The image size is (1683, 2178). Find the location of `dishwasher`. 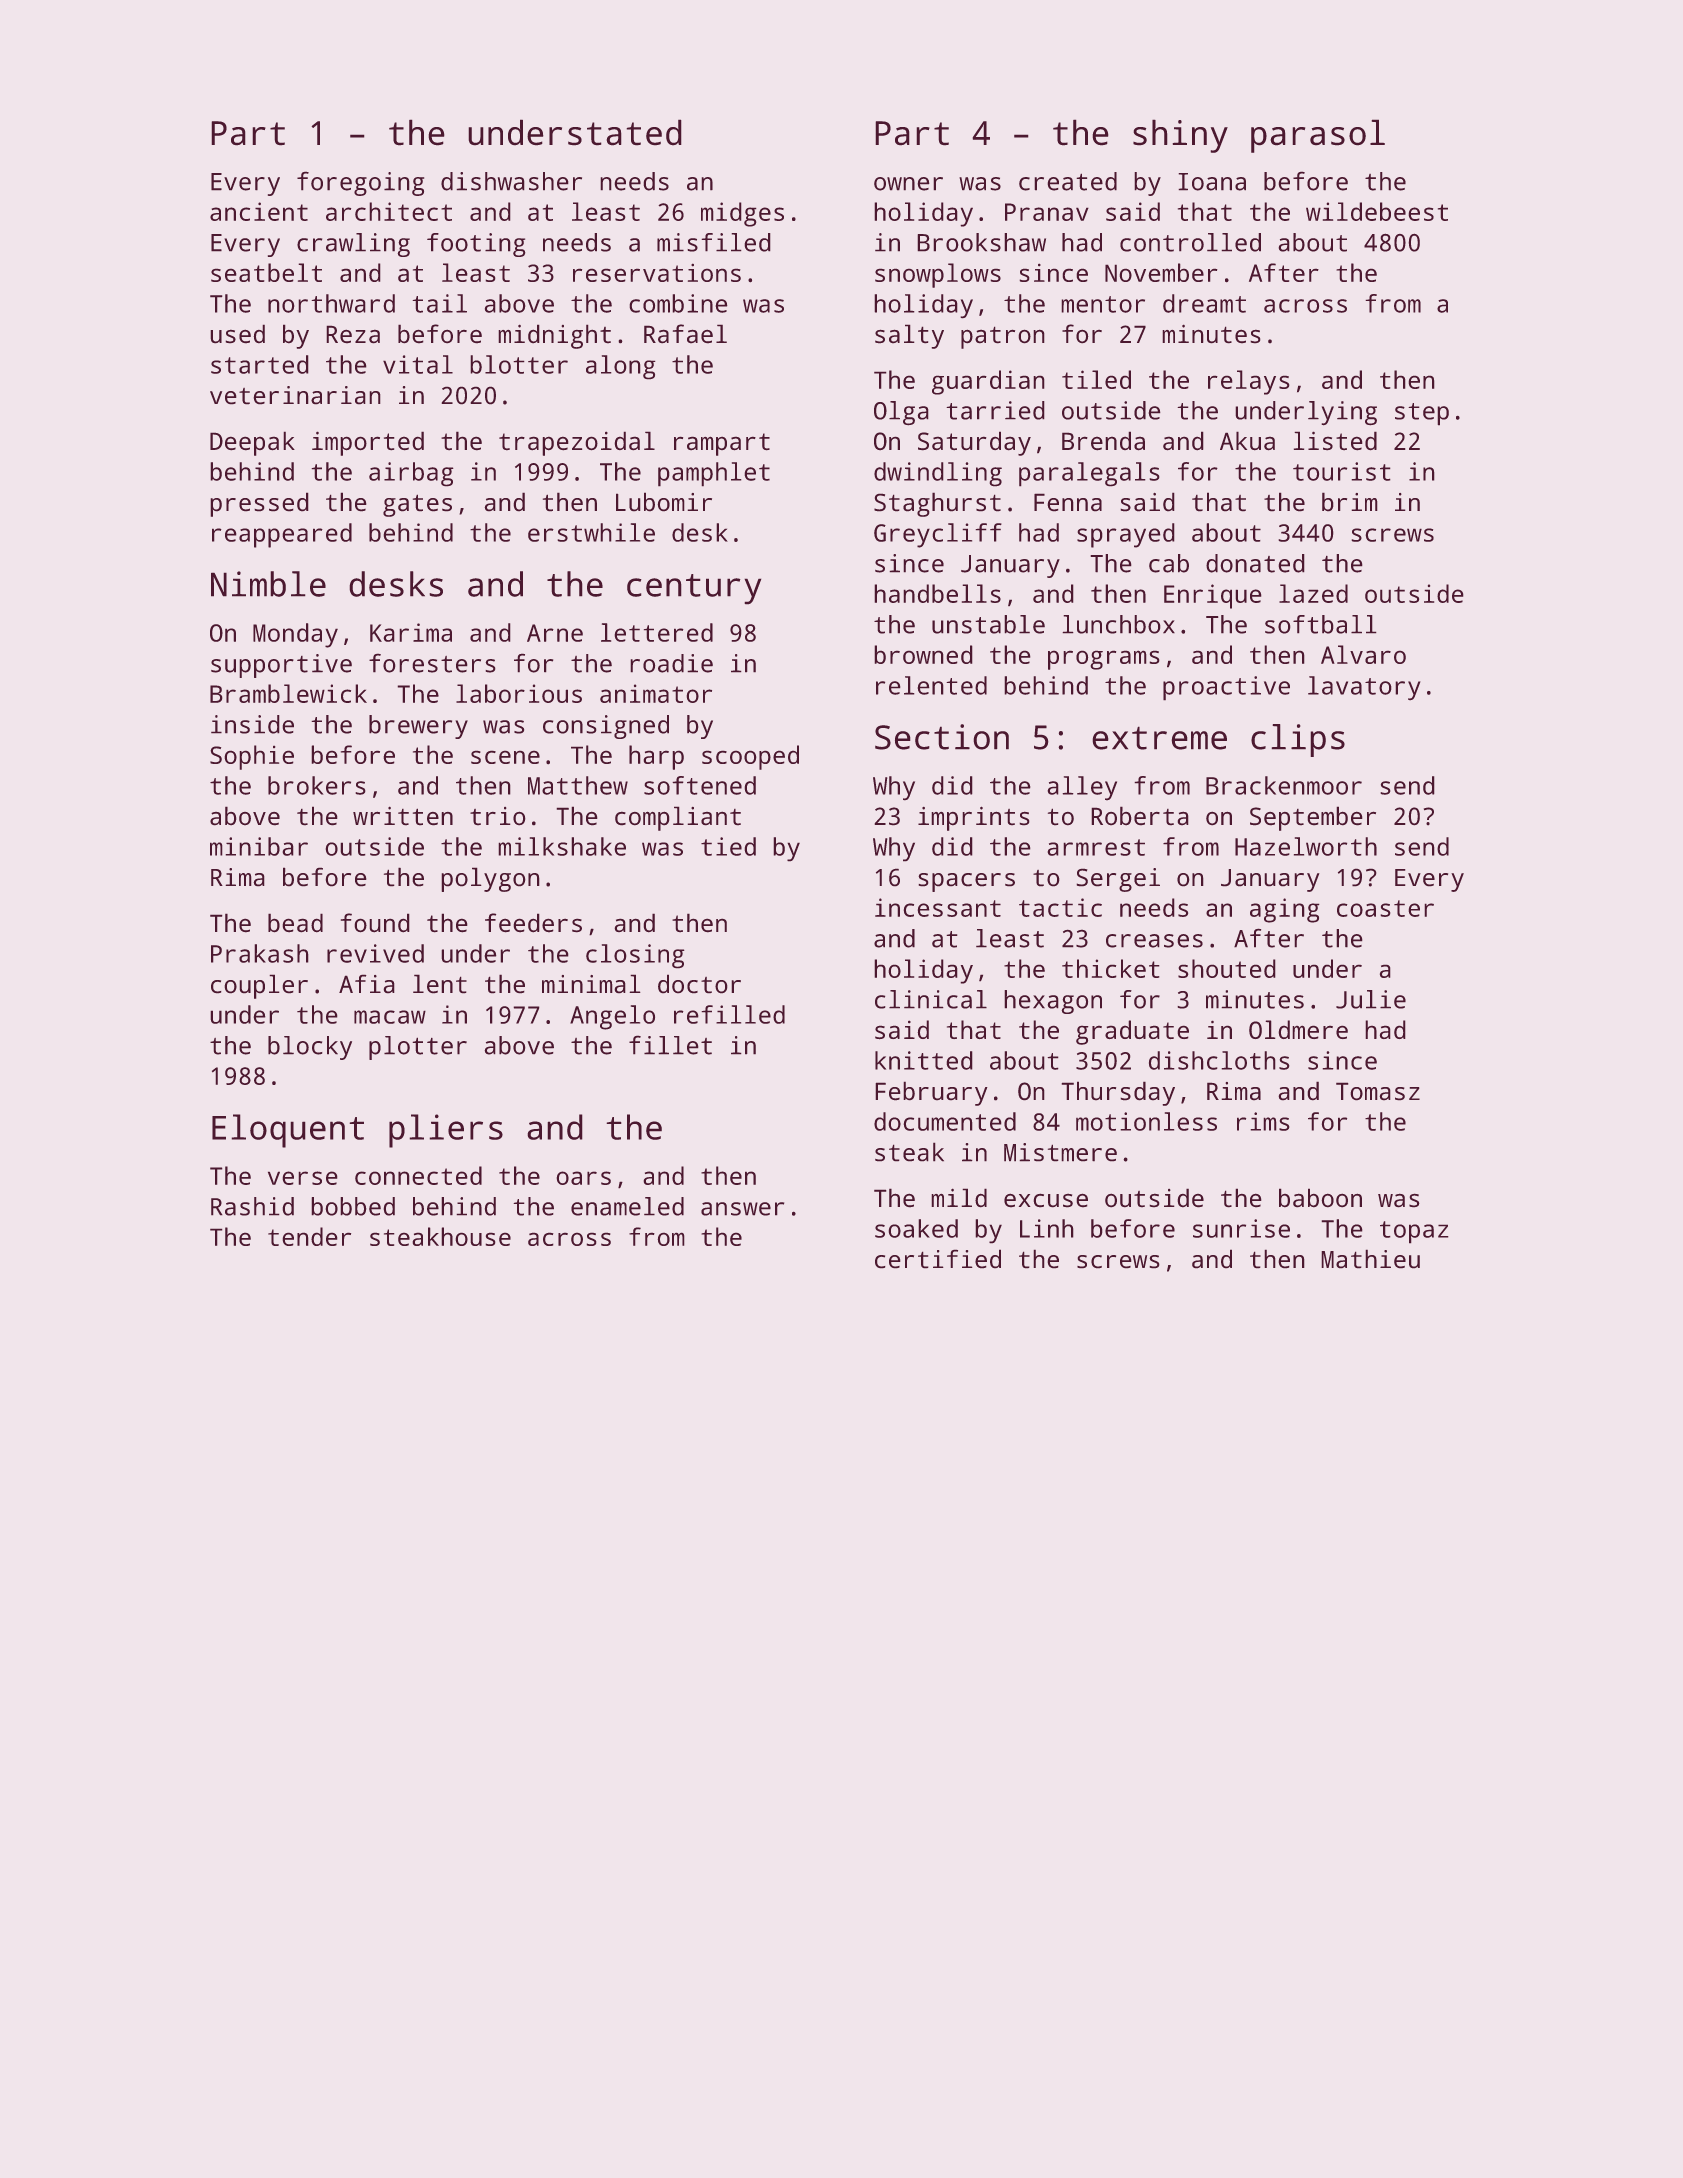

dishwasher is located at coordinates (511, 181).
